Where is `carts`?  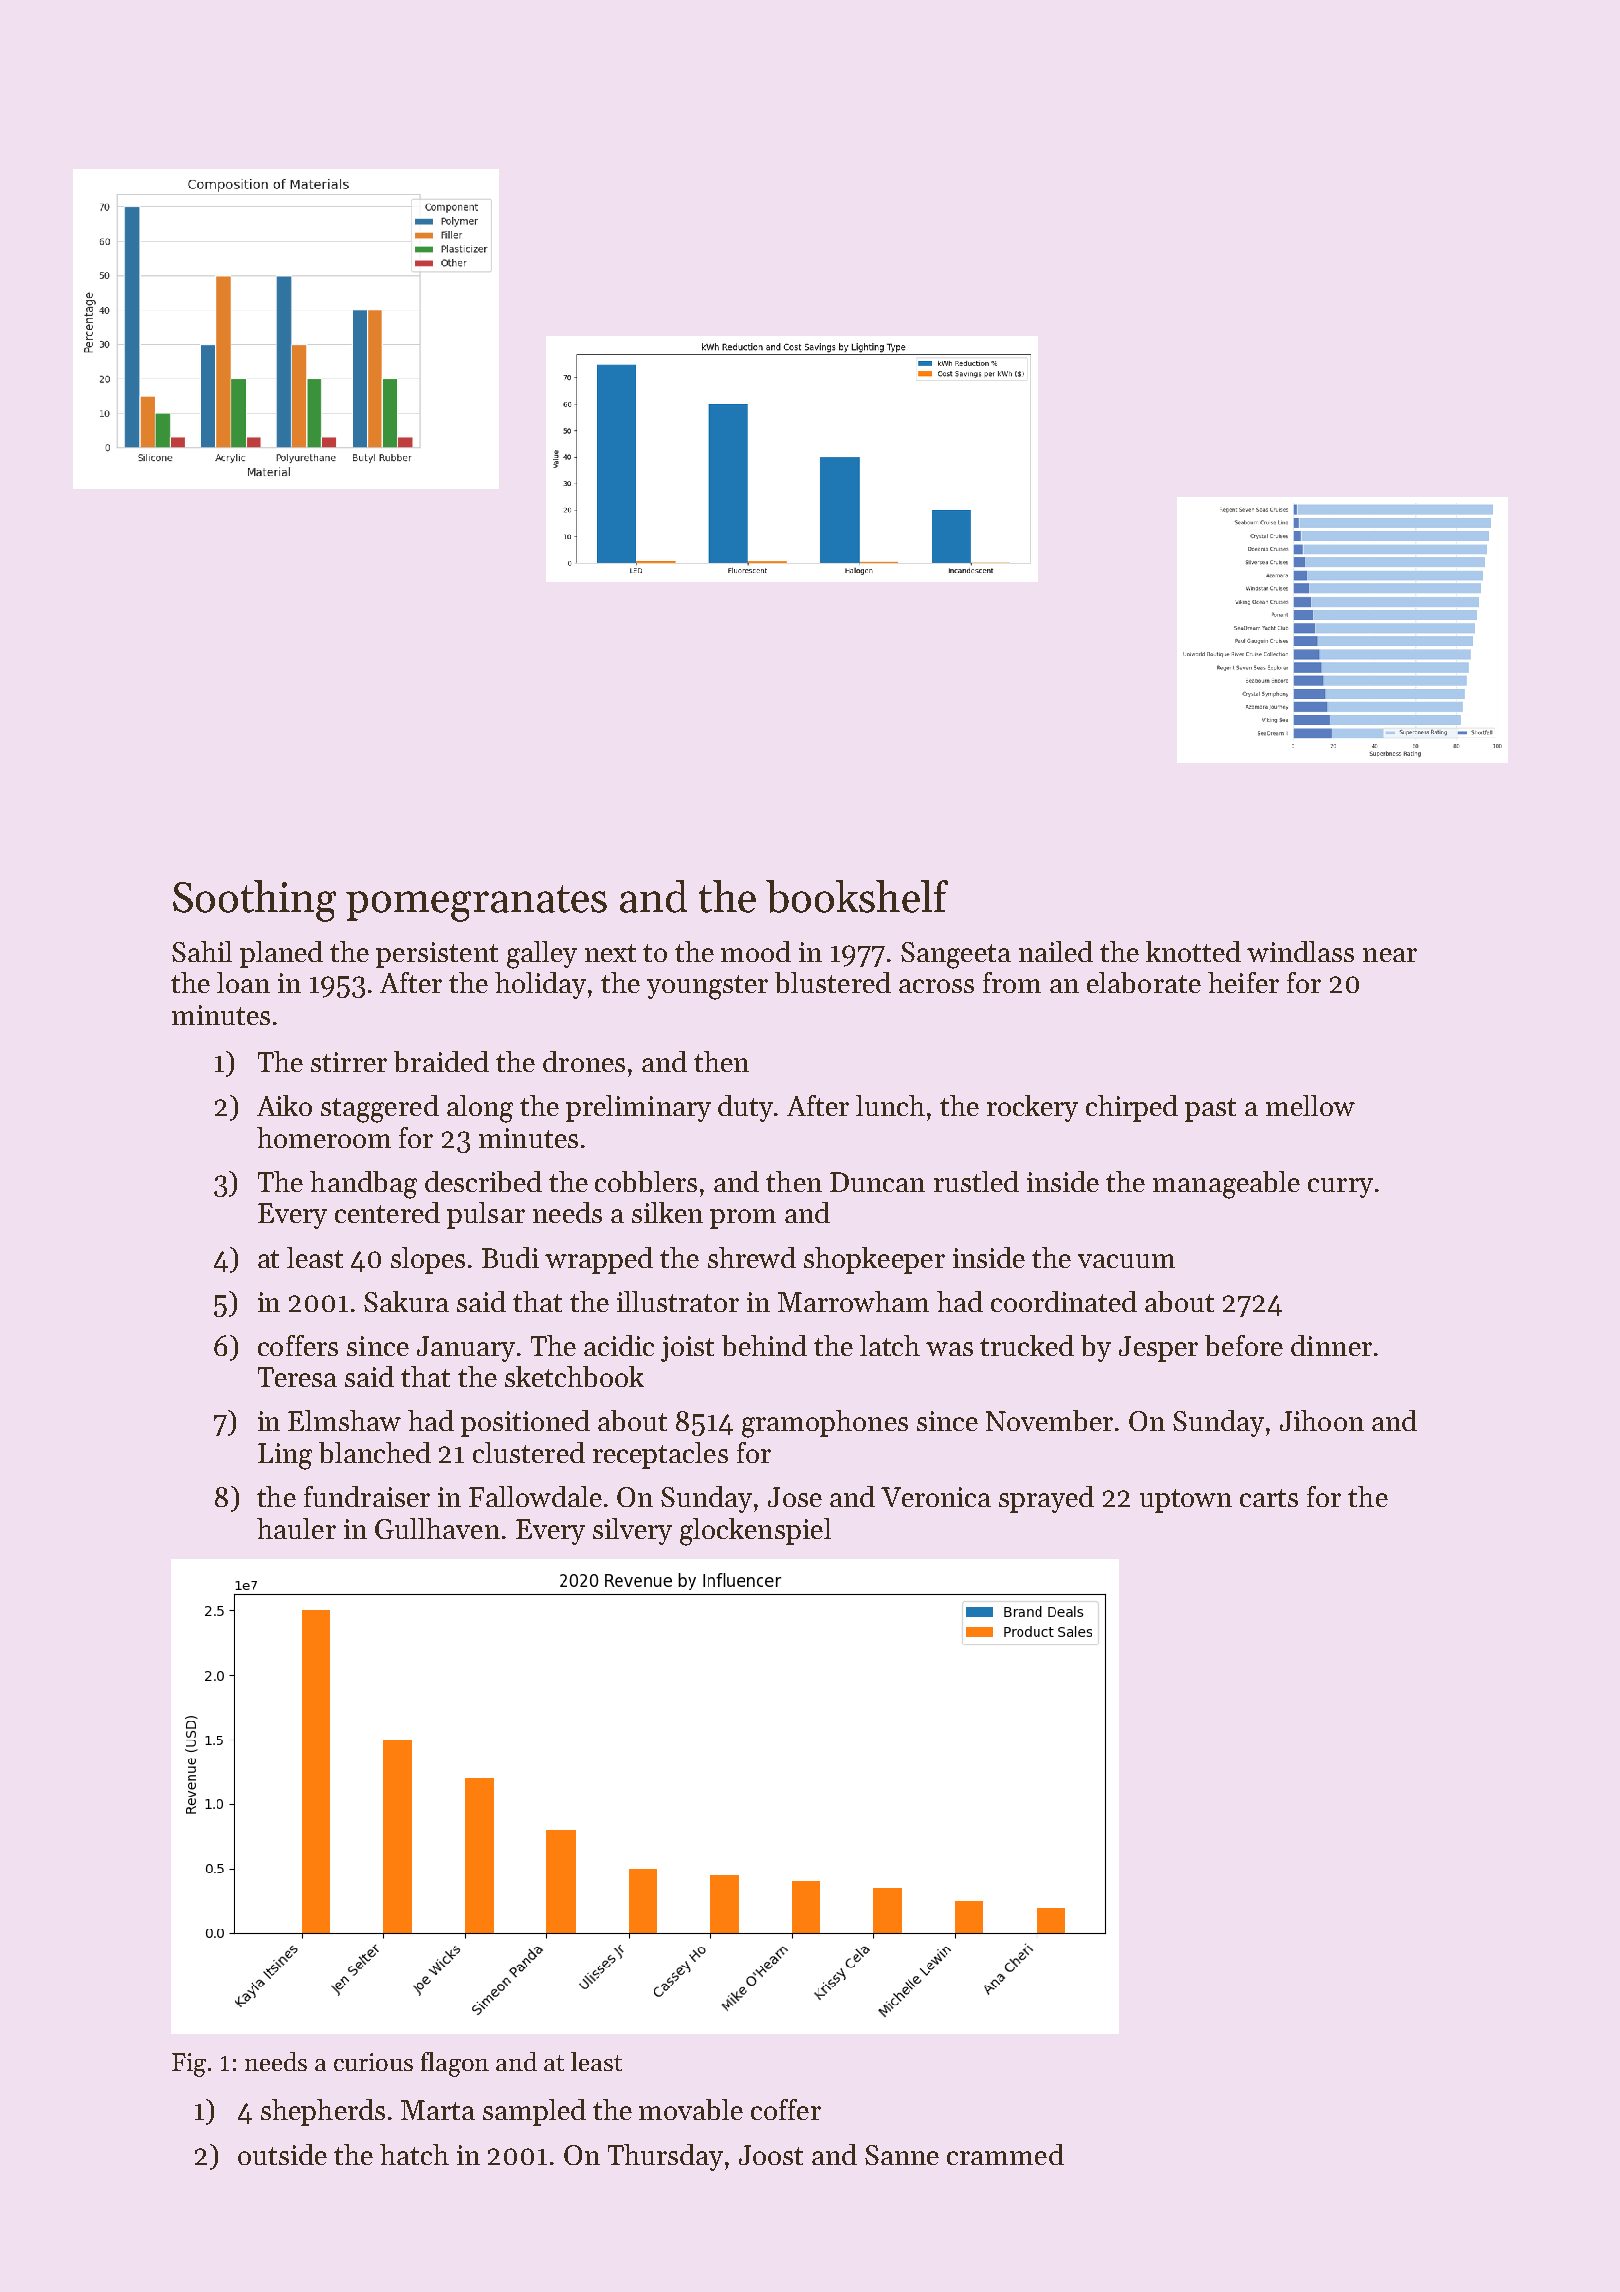
carts is located at coordinates (1269, 1498).
